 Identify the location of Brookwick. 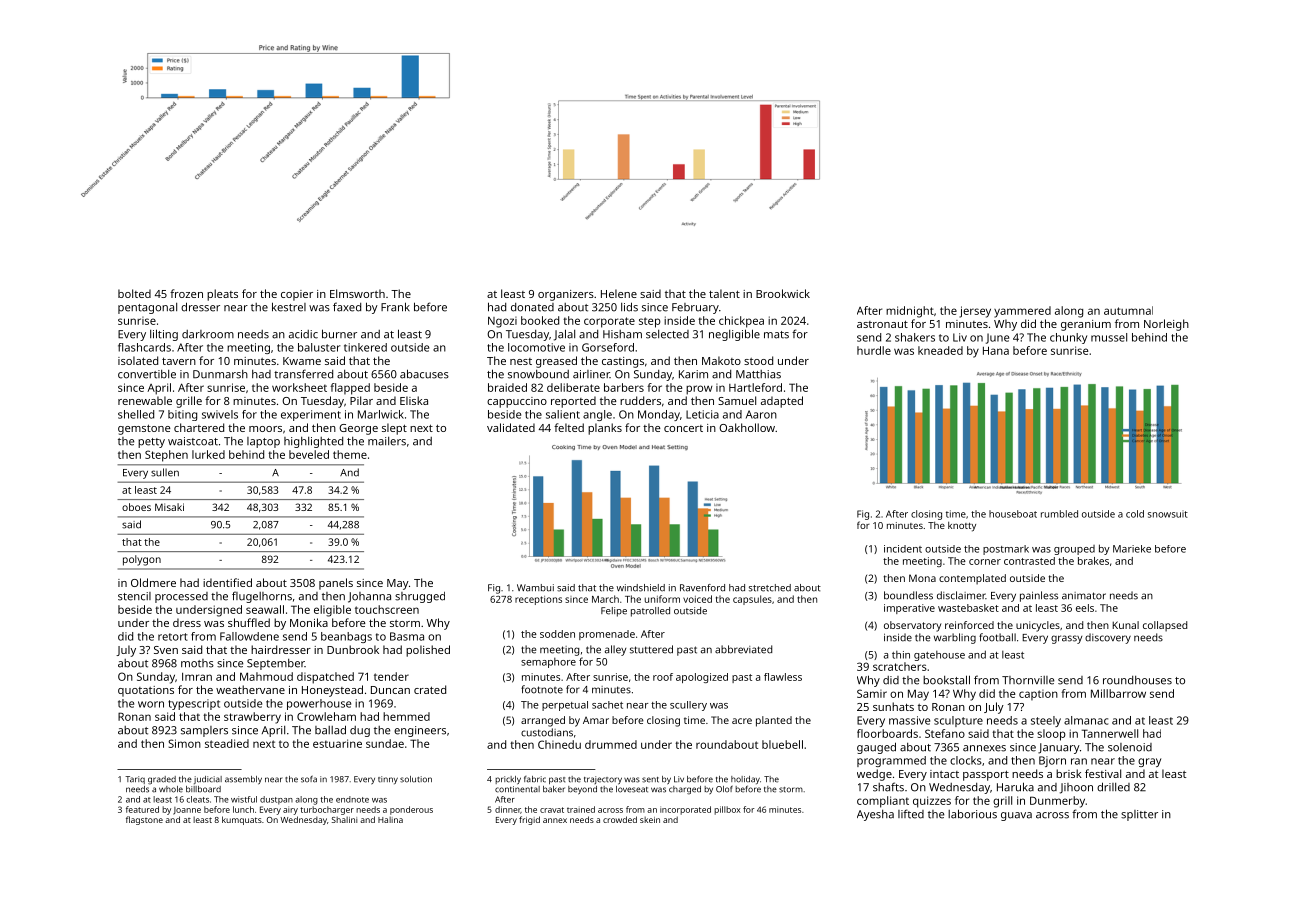
(783, 293).
